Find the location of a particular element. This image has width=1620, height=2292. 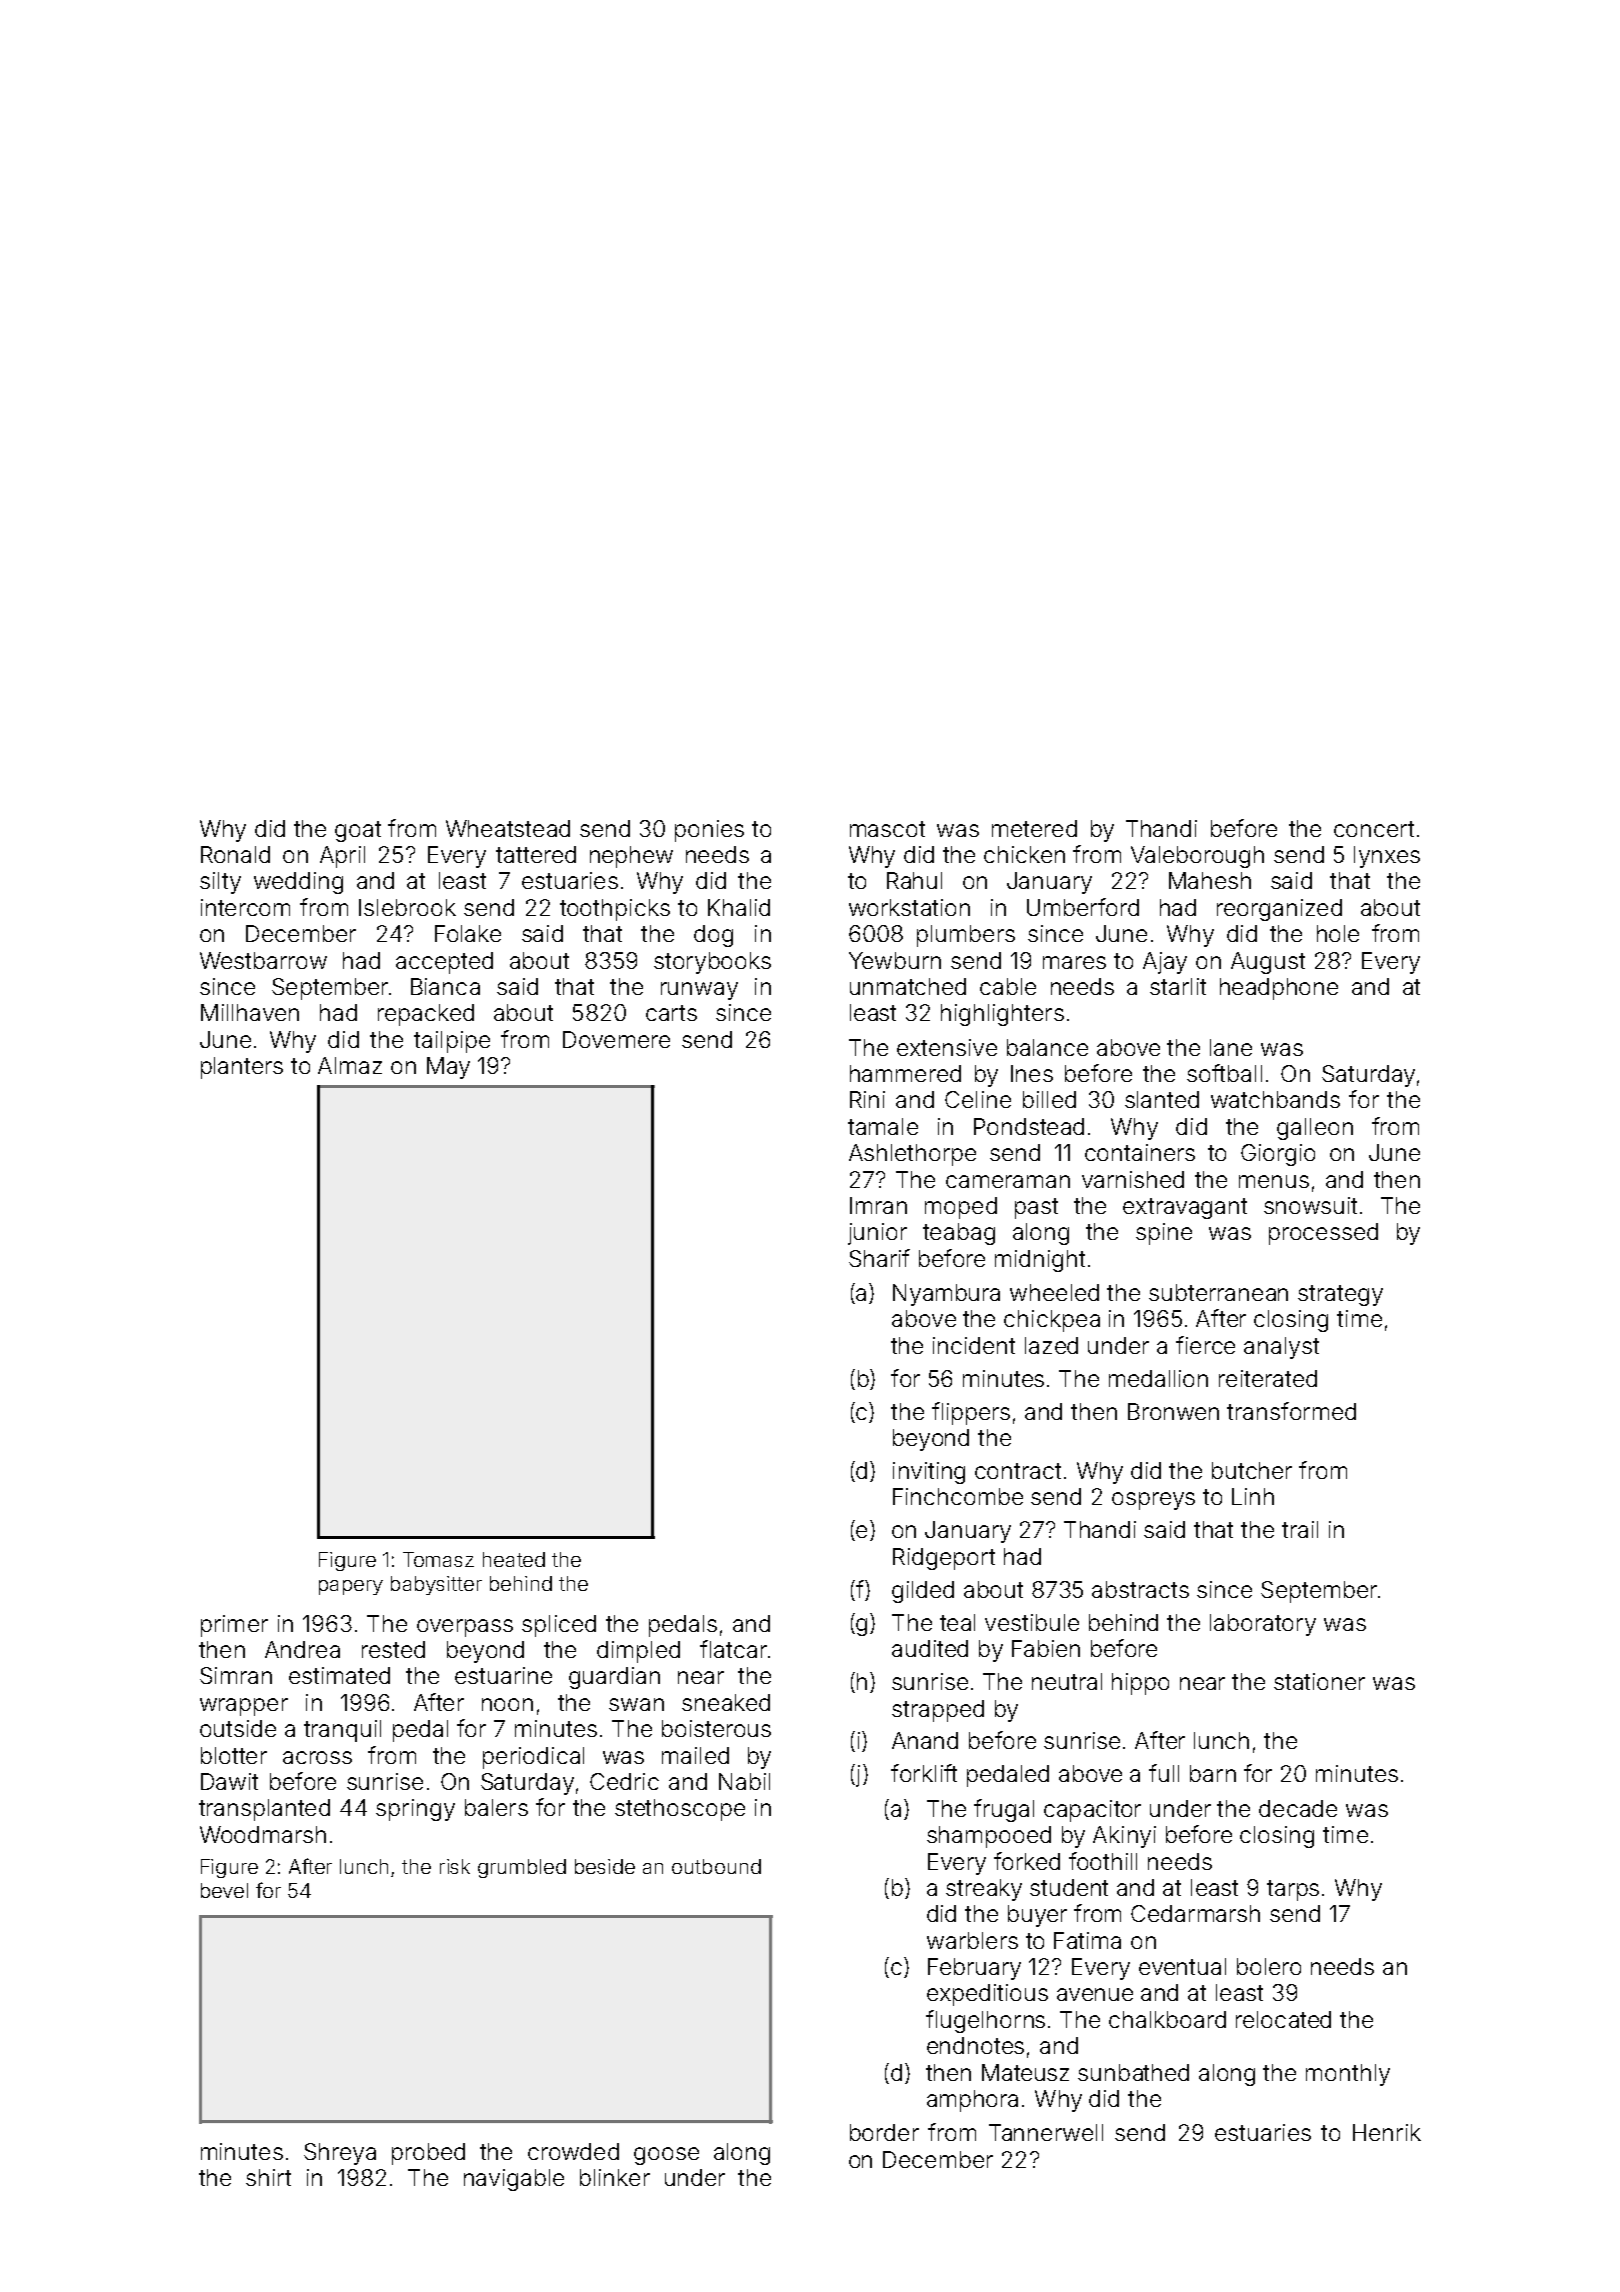

blinker is located at coordinates (615, 2177).
